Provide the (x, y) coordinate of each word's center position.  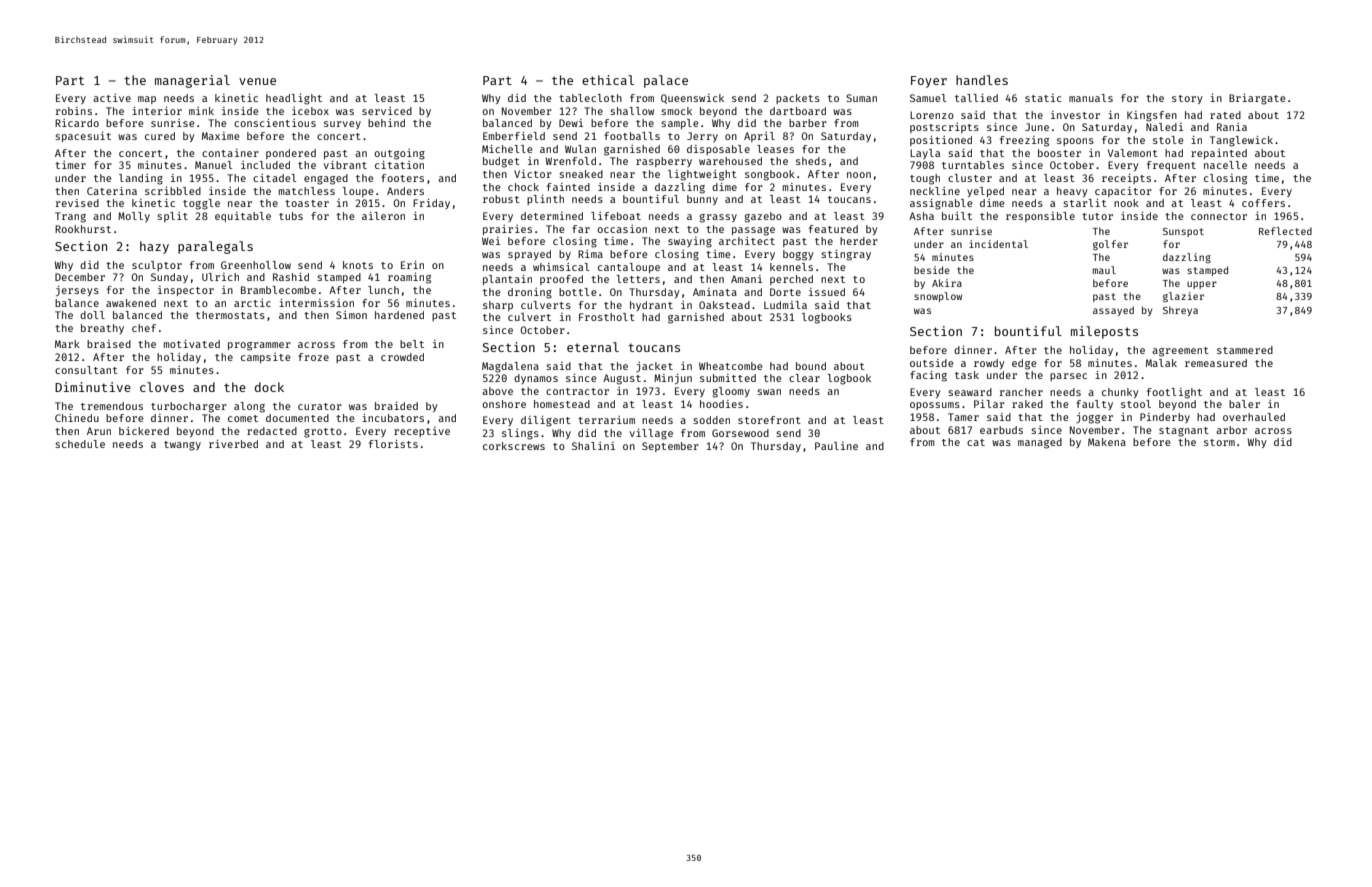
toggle (201, 204)
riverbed (233, 444)
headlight (294, 99)
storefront (769, 420)
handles (982, 80)
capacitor (1123, 192)
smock (676, 111)
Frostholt (607, 317)
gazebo (763, 217)
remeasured (1216, 363)
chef (144, 328)
